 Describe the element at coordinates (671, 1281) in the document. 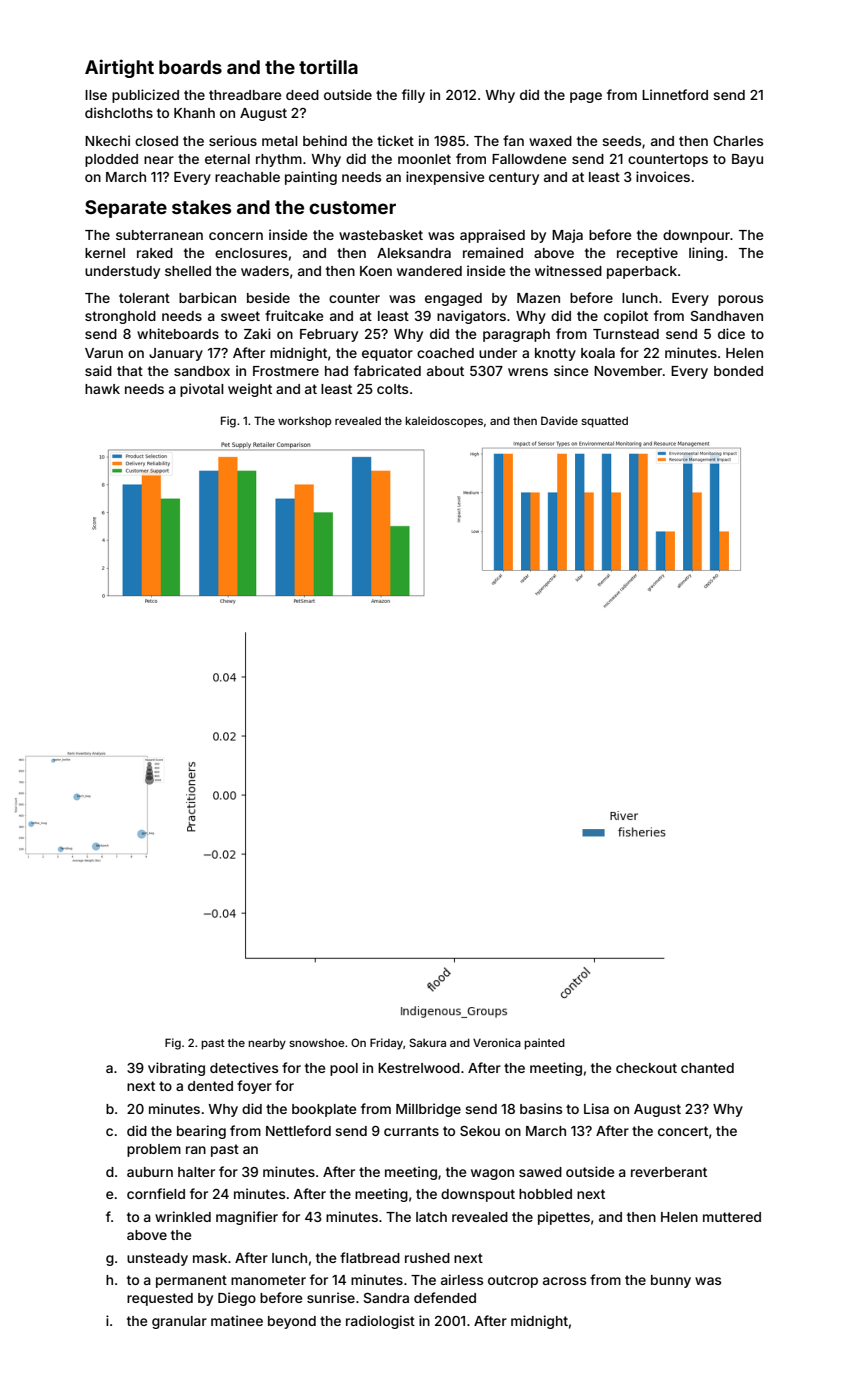

I see `bunny` at that location.
